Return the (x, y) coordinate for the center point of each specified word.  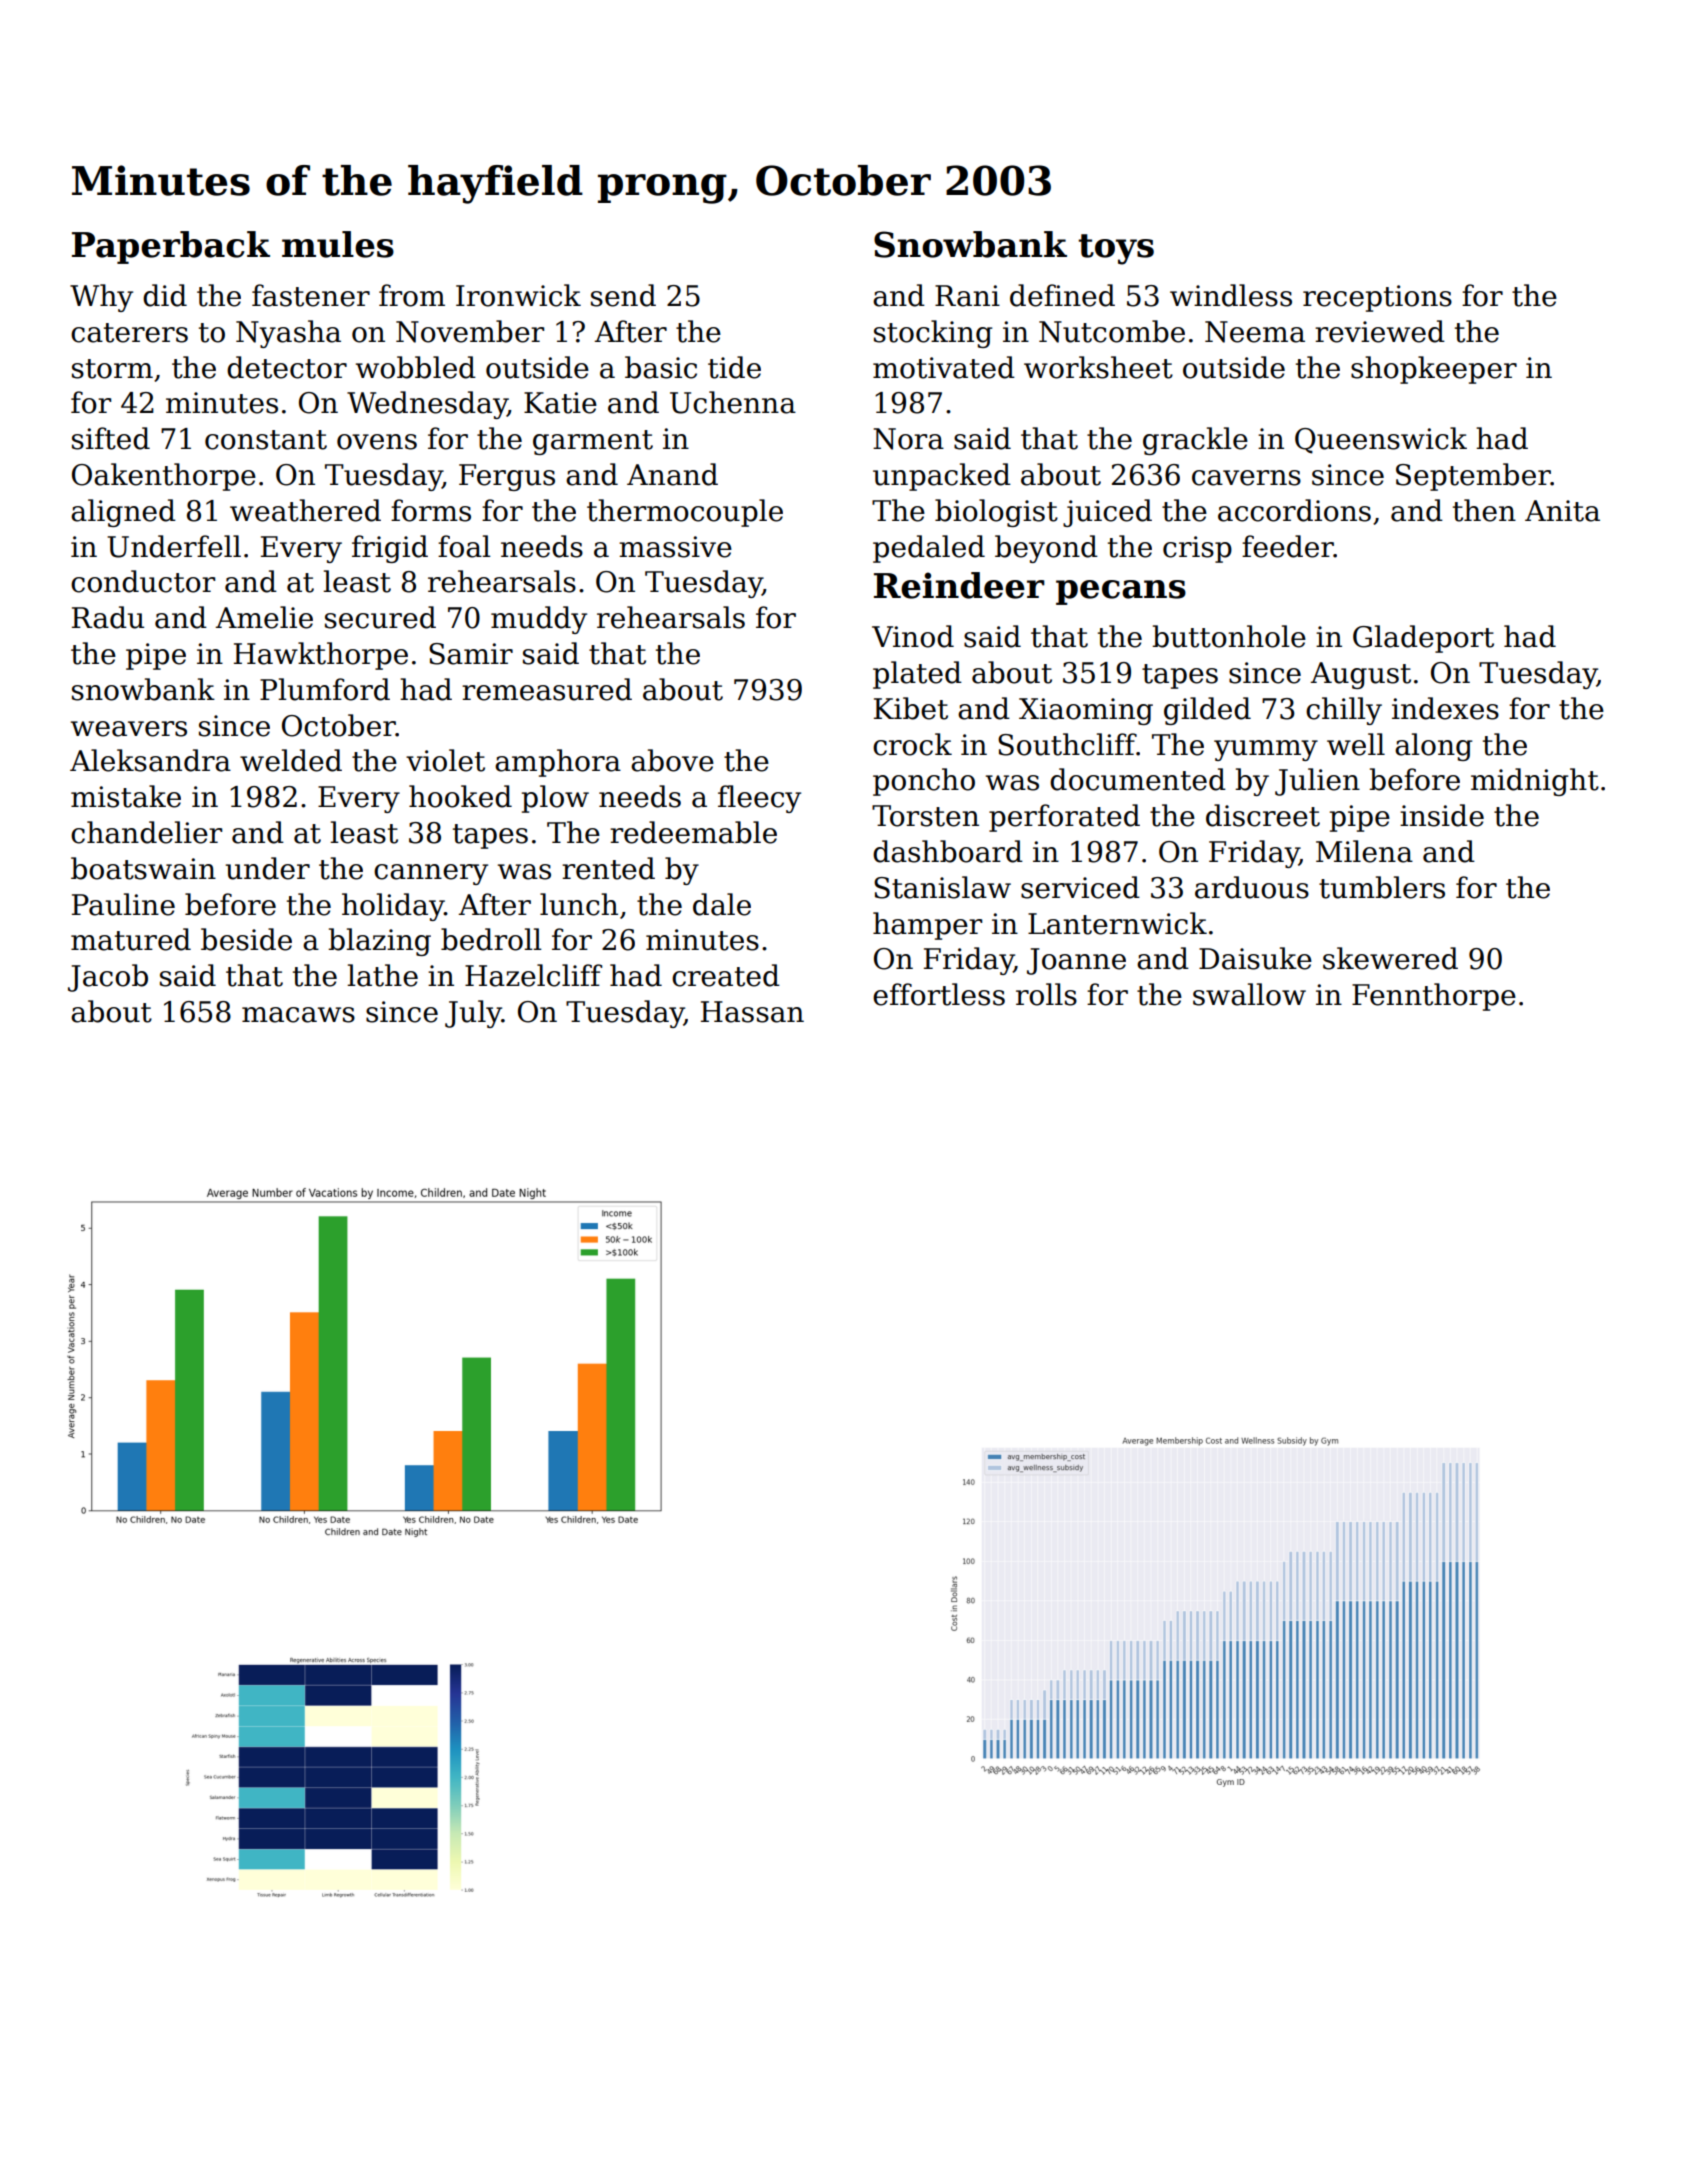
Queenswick (1381, 440)
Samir (471, 654)
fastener (311, 295)
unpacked (942, 477)
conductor (143, 581)
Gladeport (1423, 639)
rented (608, 868)
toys (1116, 249)
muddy (539, 620)
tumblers (1382, 887)
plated (917, 675)
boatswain (143, 868)
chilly (1344, 711)
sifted (111, 438)
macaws (298, 1015)
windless (1231, 295)
